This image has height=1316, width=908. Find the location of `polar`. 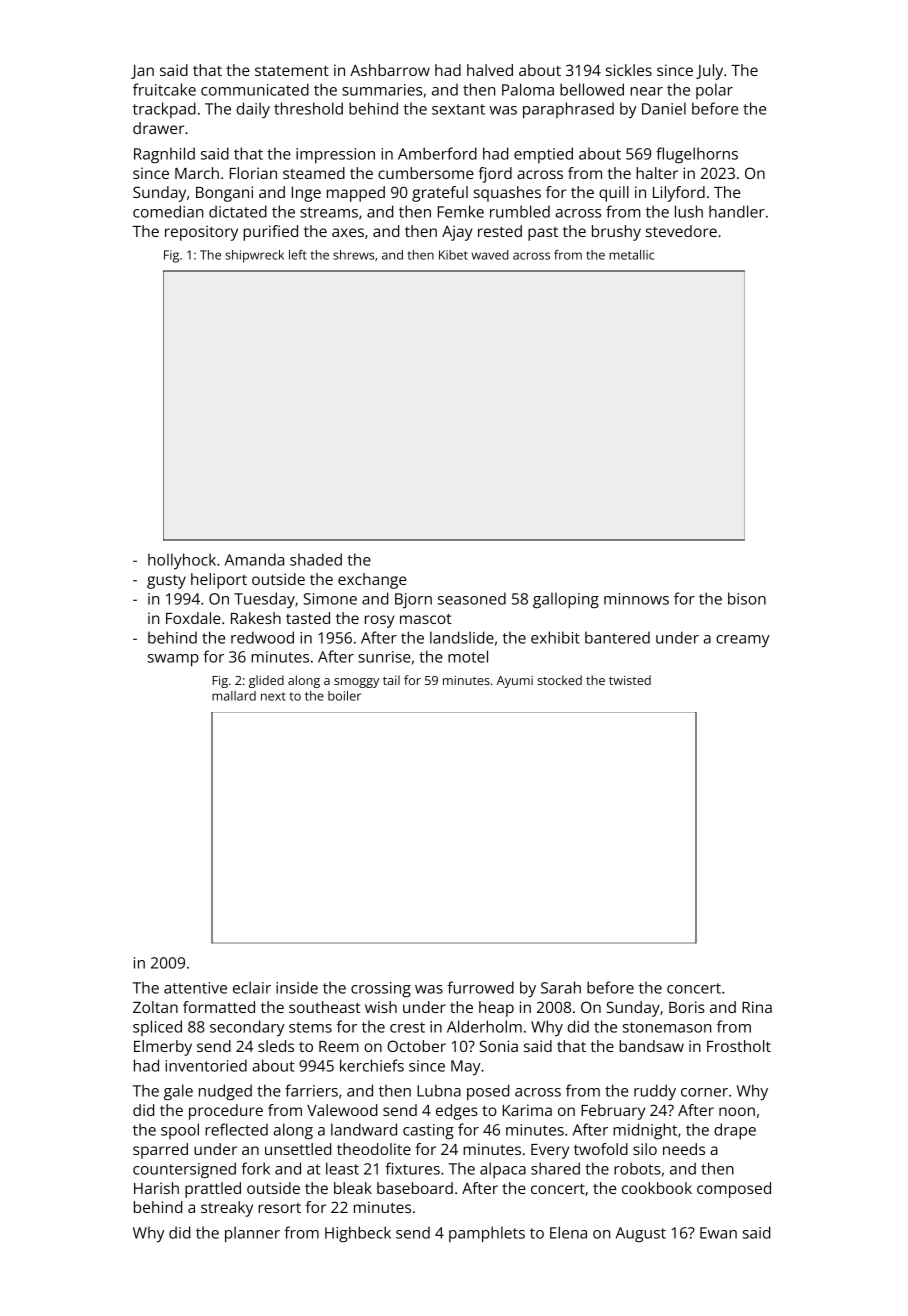

polar is located at coordinates (714, 91).
